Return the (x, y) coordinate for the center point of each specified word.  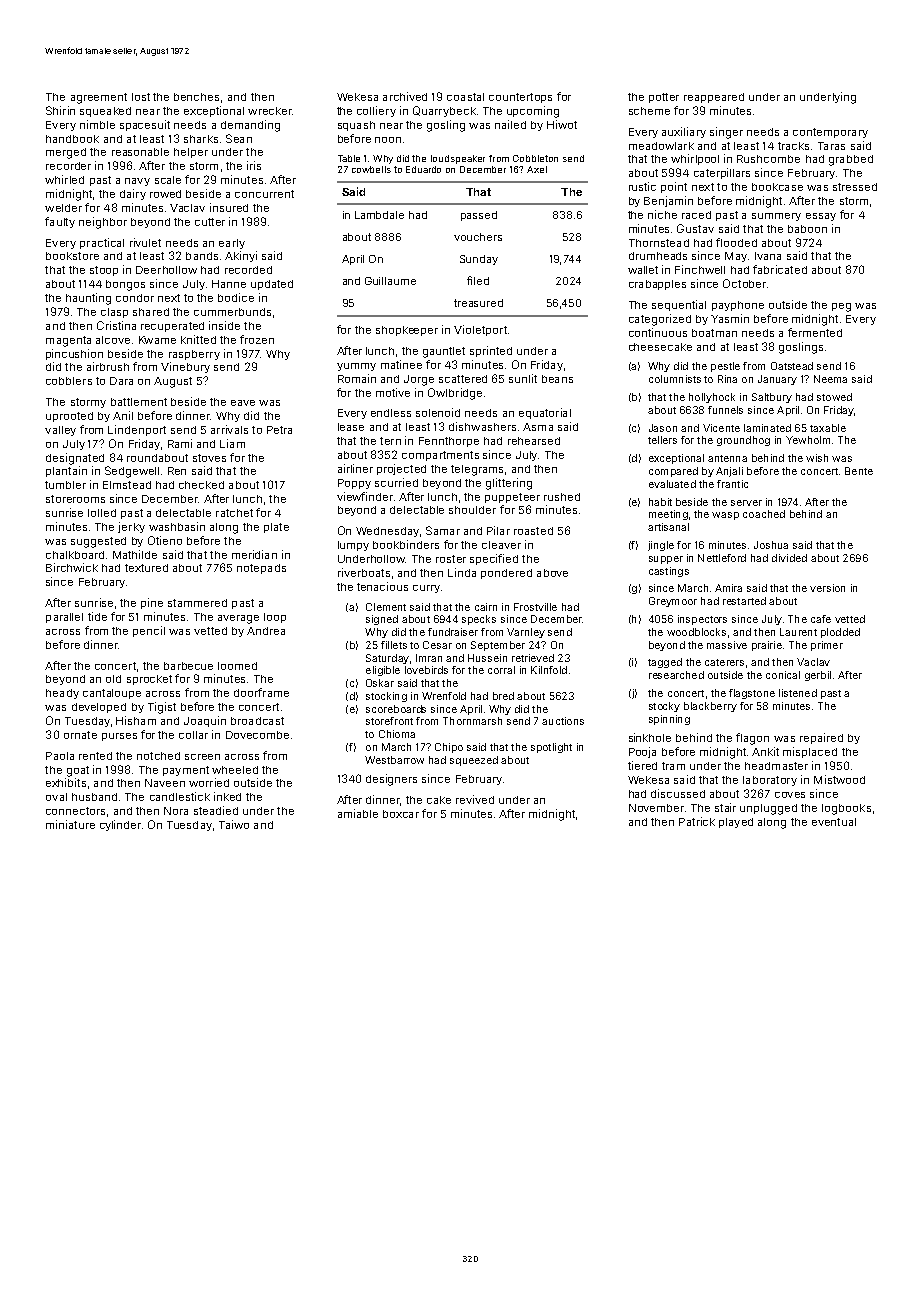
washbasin (177, 526)
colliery (376, 111)
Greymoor (673, 602)
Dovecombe (257, 735)
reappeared (714, 98)
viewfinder (365, 496)
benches (196, 97)
